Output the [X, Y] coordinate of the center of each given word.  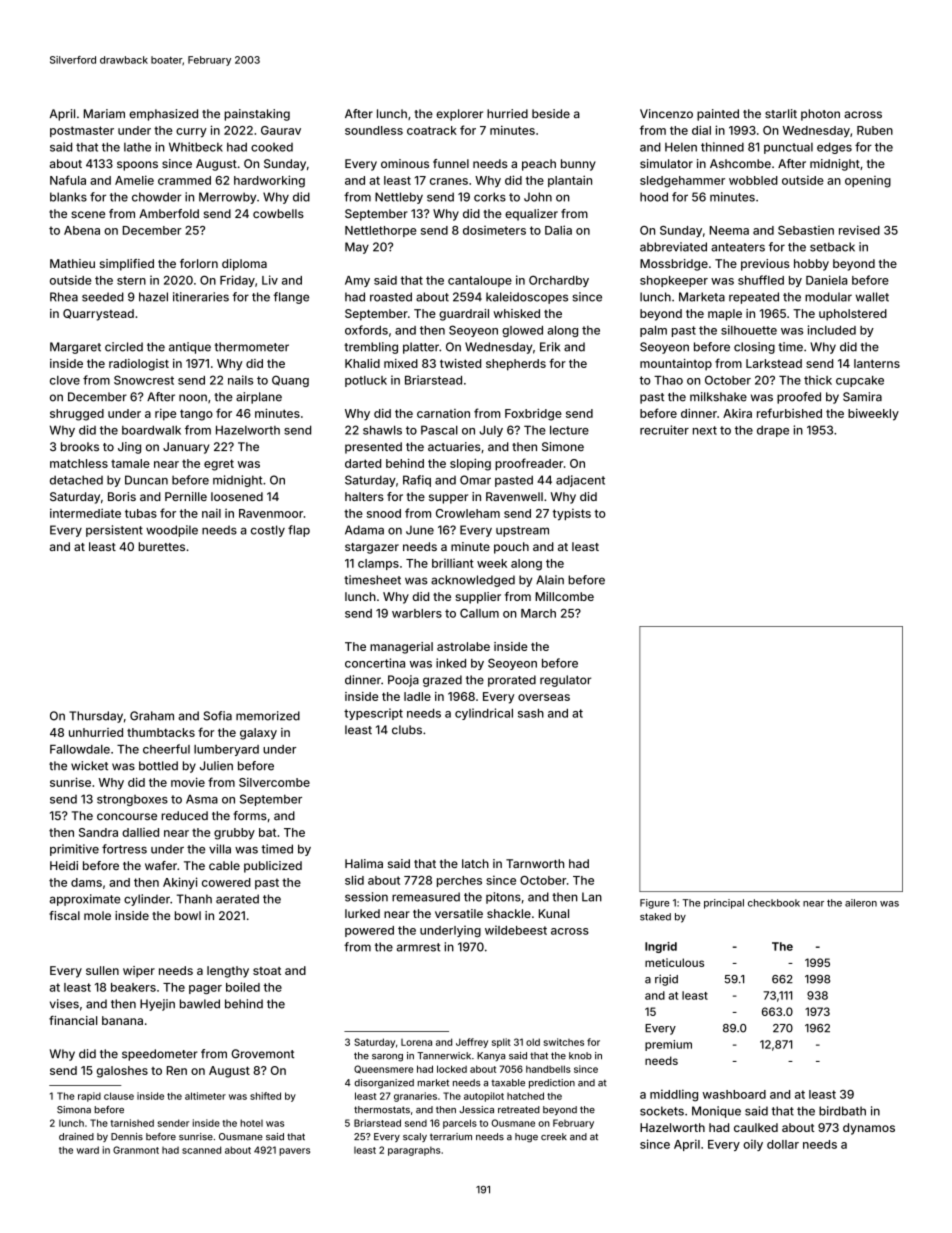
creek [554, 1137]
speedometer [160, 1055]
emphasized [163, 115]
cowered [226, 882]
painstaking [257, 115]
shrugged [77, 415]
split [501, 1043]
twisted [460, 363]
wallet [872, 297]
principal [724, 904]
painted [718, 115]
